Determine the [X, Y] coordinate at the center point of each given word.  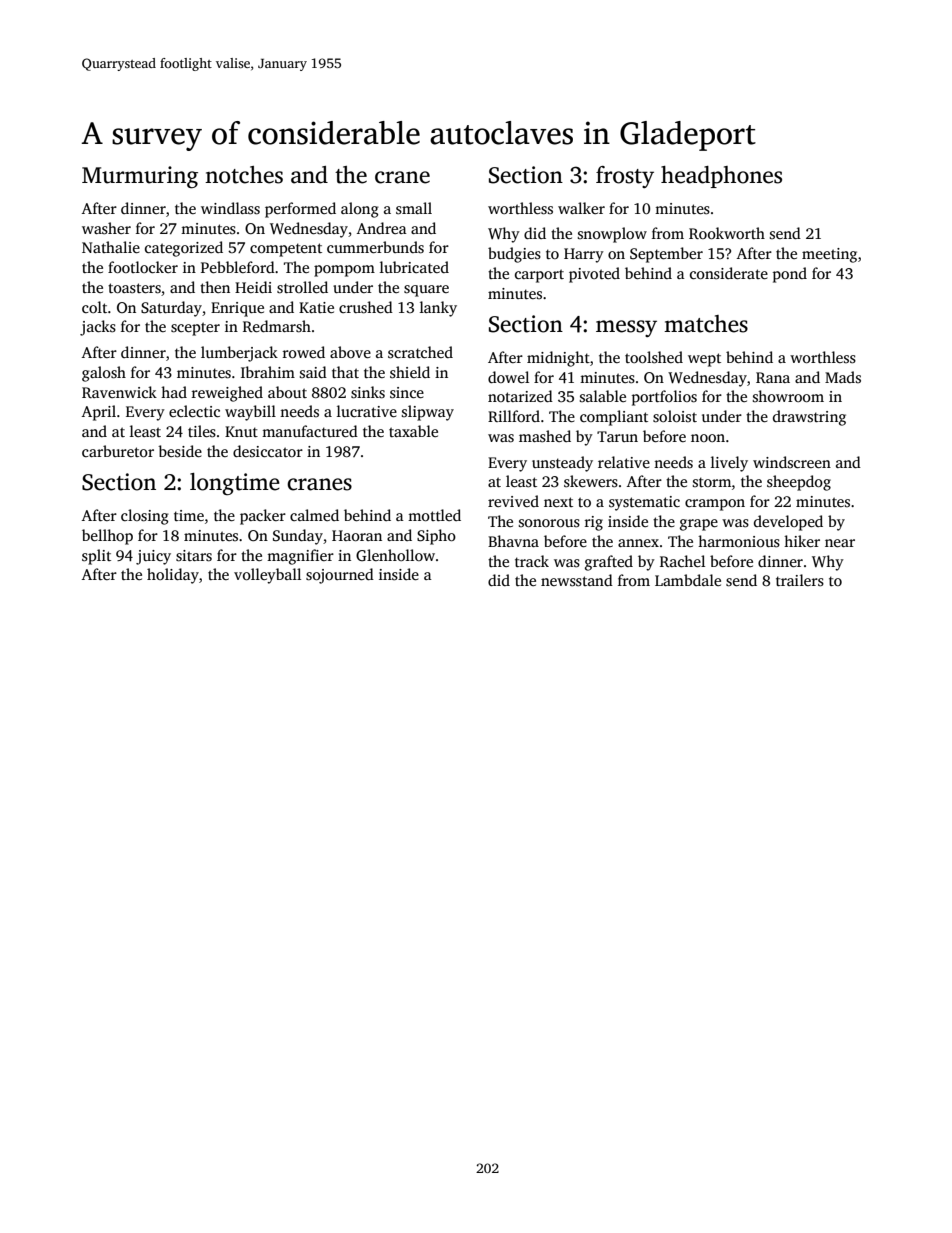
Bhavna [513, 541]
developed [788, 523]
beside [180, 451]
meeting [829, 255]
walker [581, 208]
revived [513, 501]
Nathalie [111, 247]
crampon [715, 505]
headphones [721, 177]
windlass [230, 208]
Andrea [382, 228]
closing [145, 517]
